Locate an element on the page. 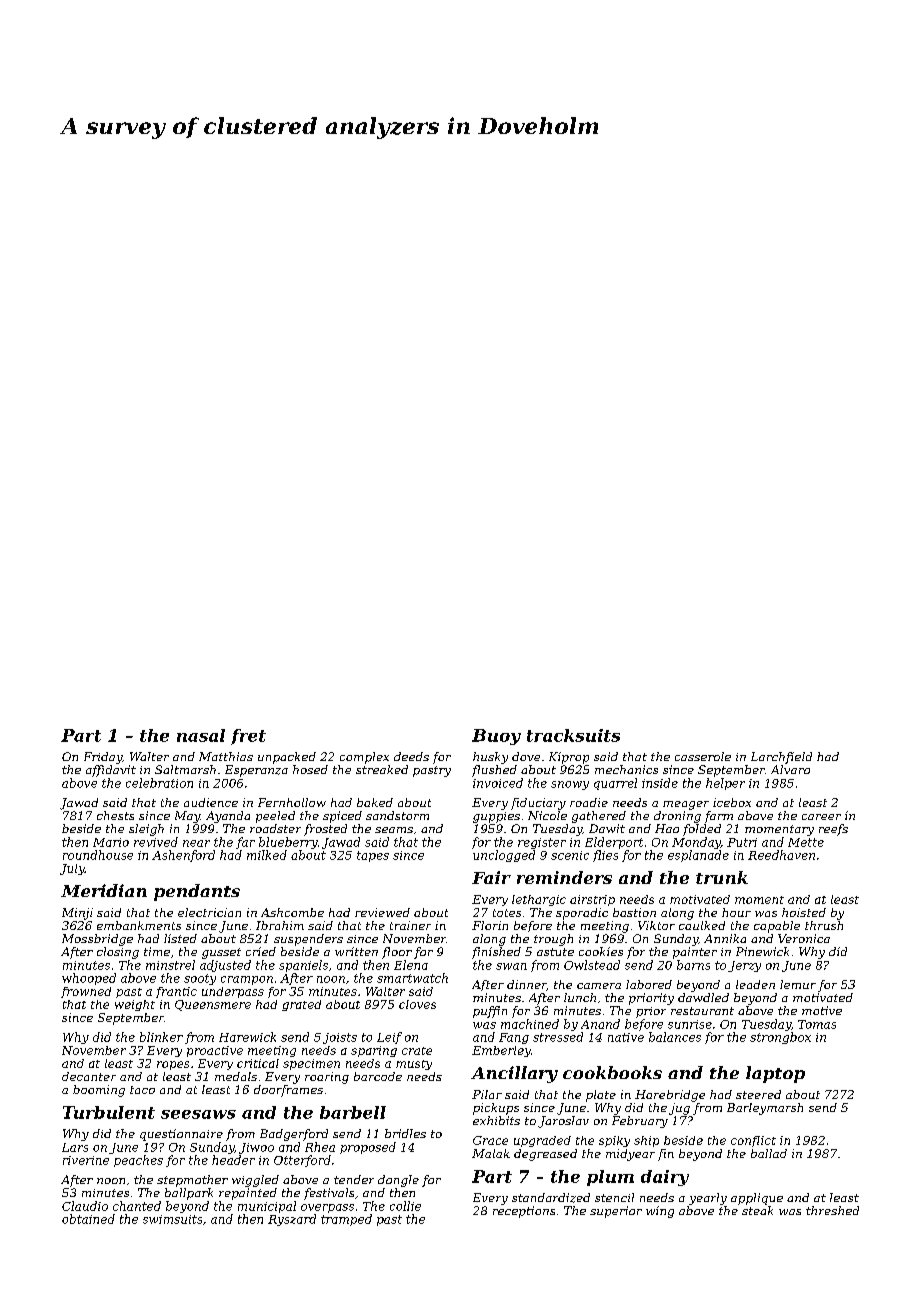  balances is located at coordinates (675, 1037).
